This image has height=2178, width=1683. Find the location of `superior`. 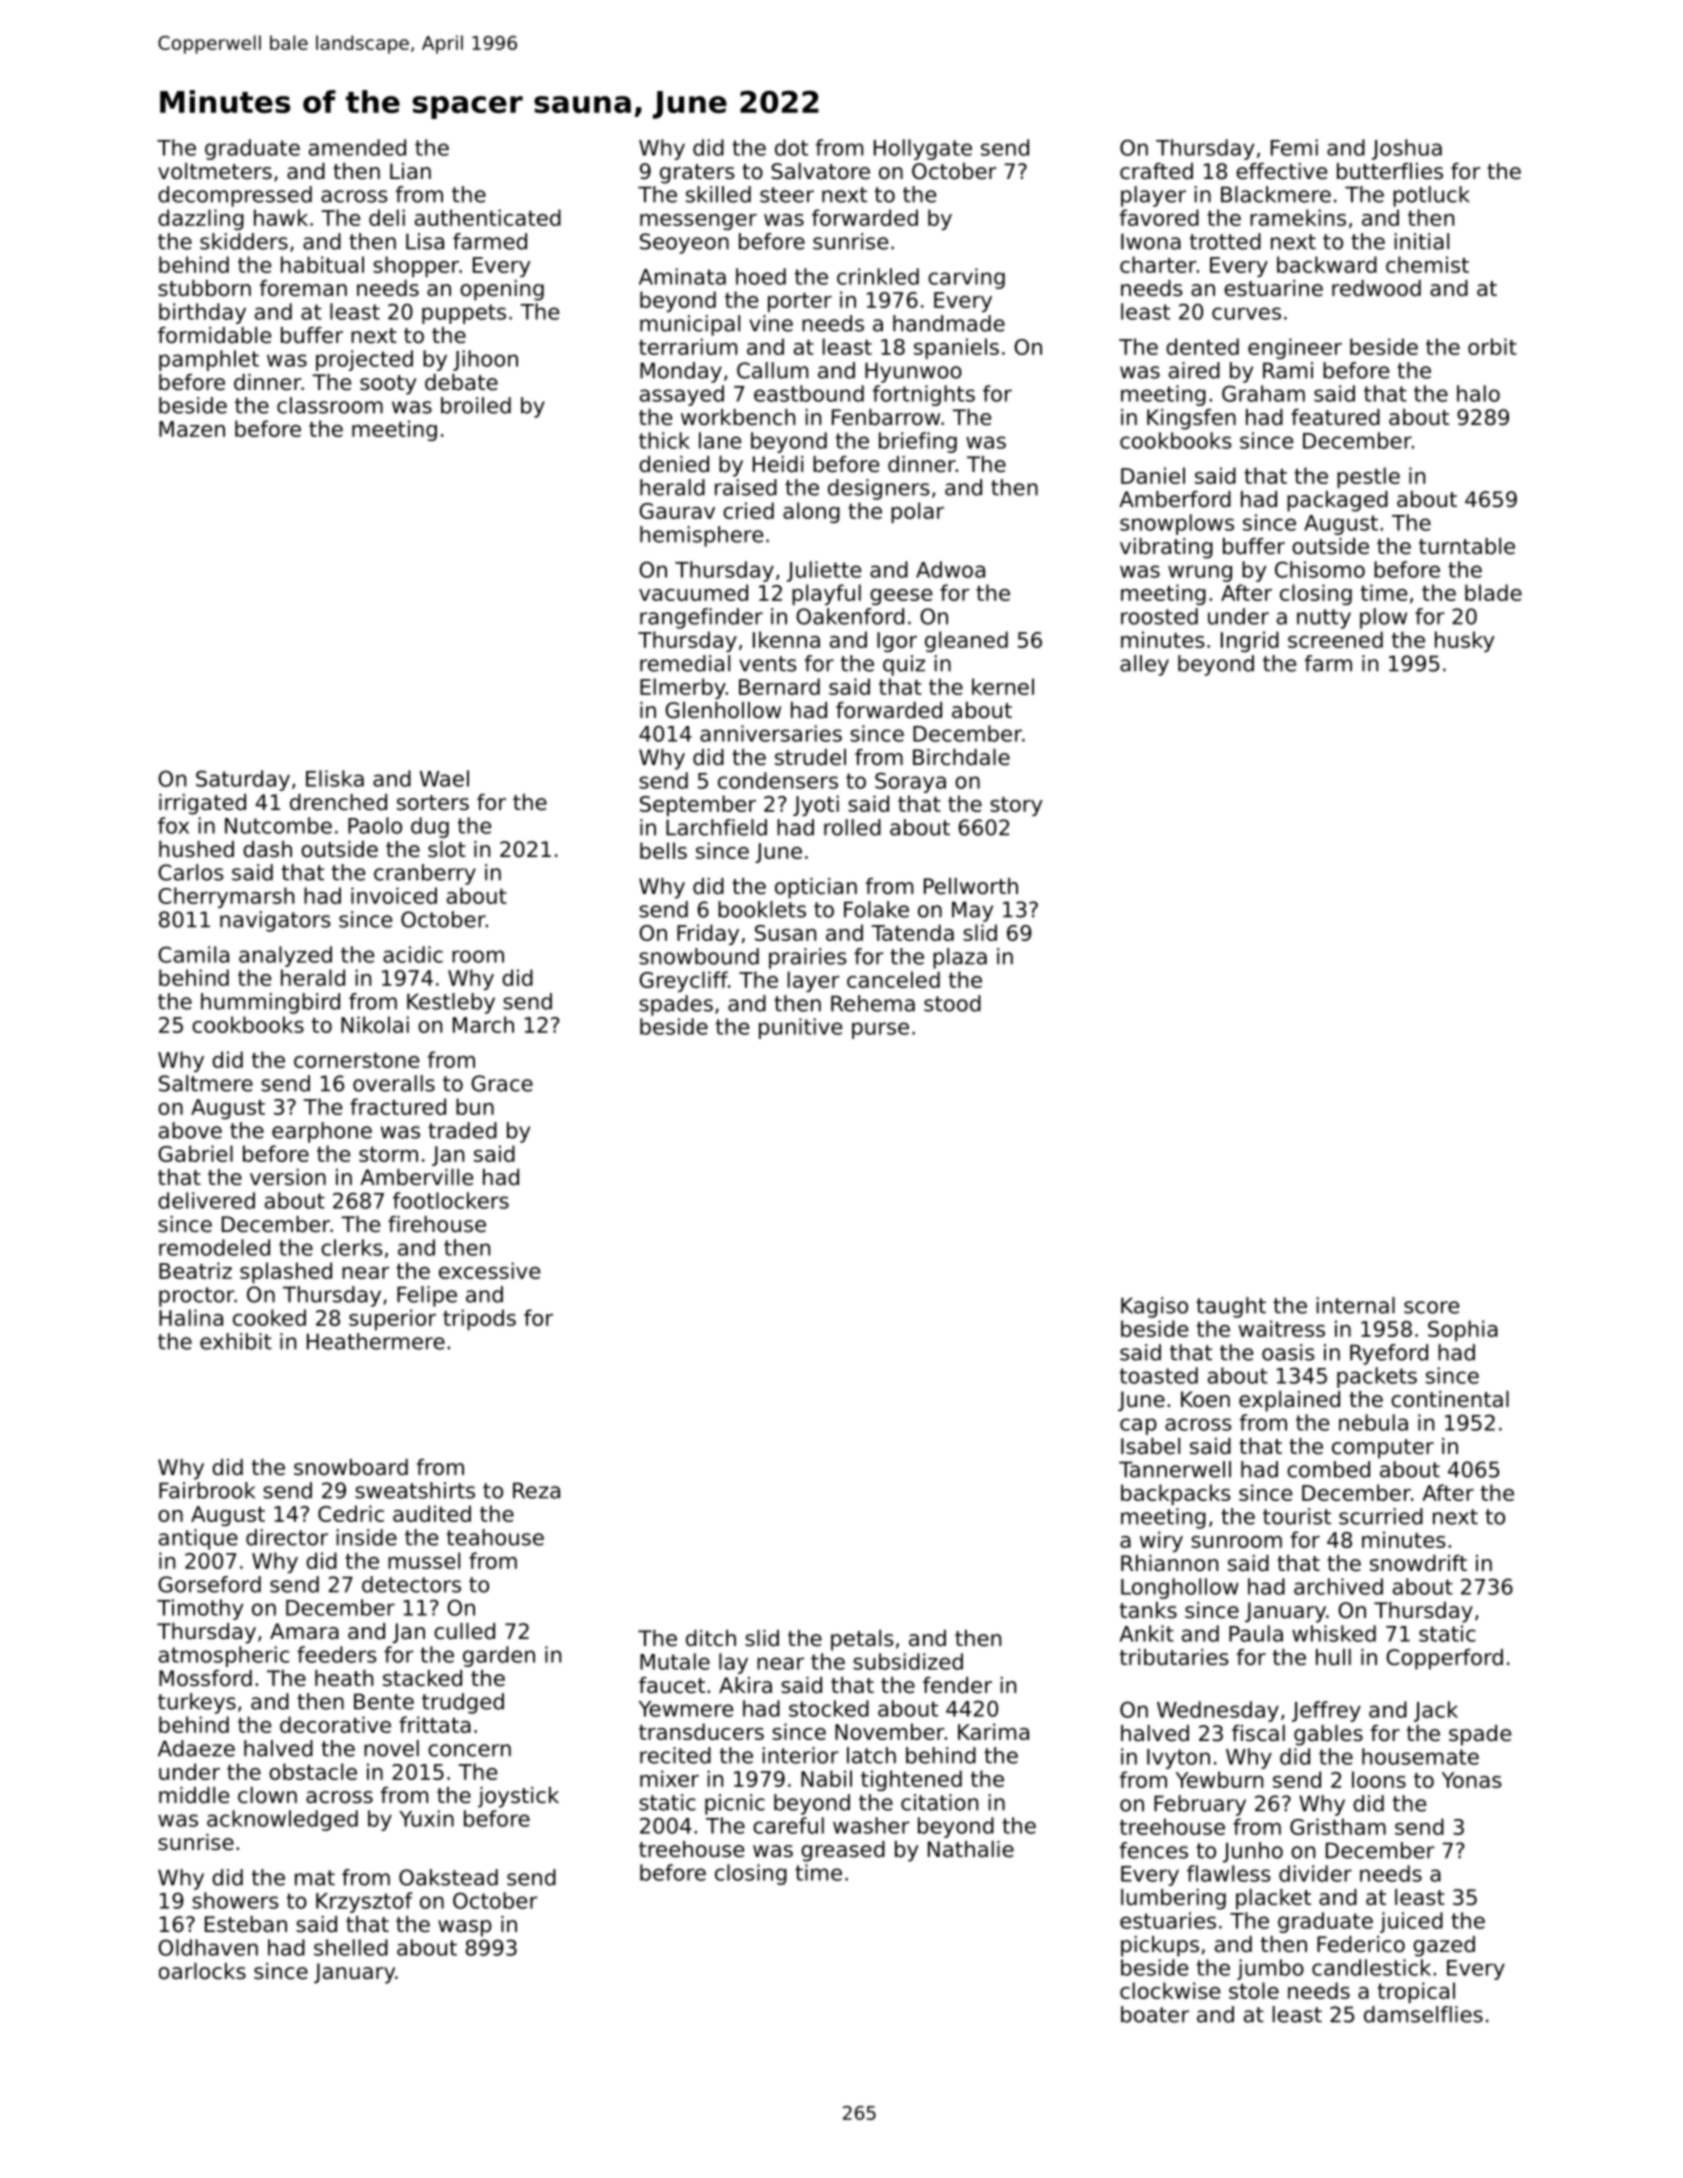

superior is located at coordinates (392, 1319).
